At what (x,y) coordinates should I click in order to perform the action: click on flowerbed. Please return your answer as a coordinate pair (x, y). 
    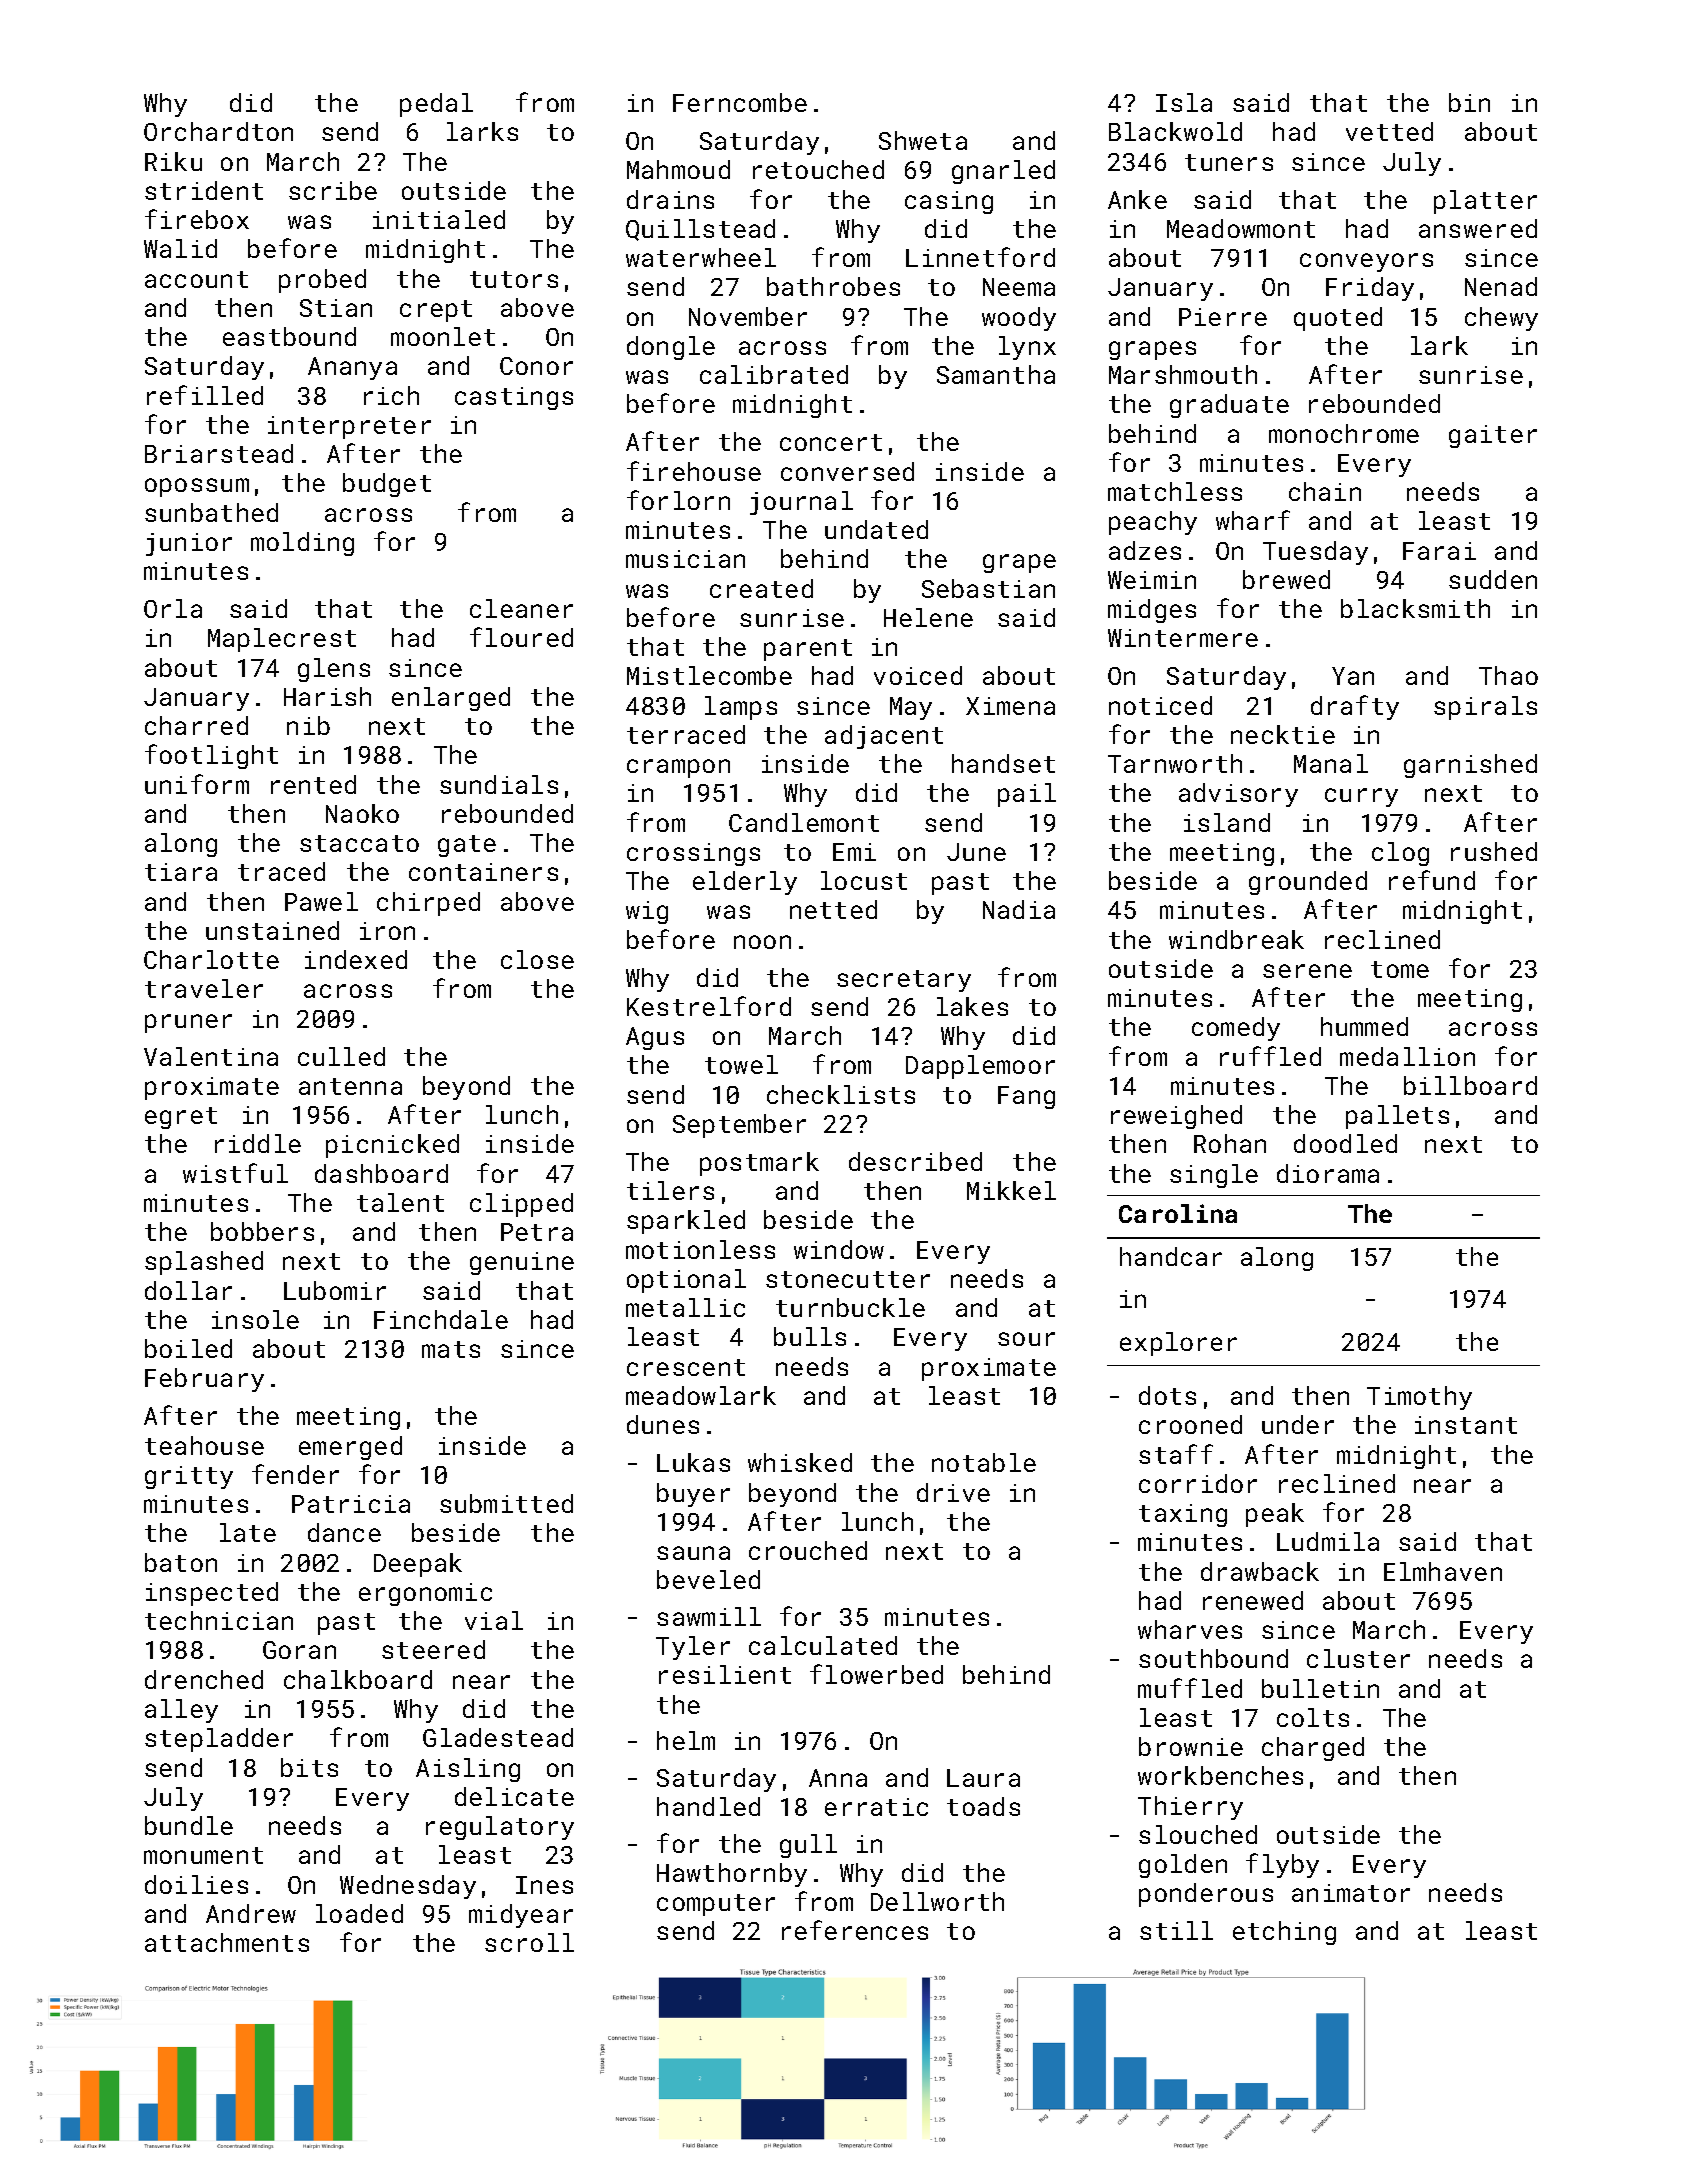
    Looking at the image, I should click on (876, 1674).
